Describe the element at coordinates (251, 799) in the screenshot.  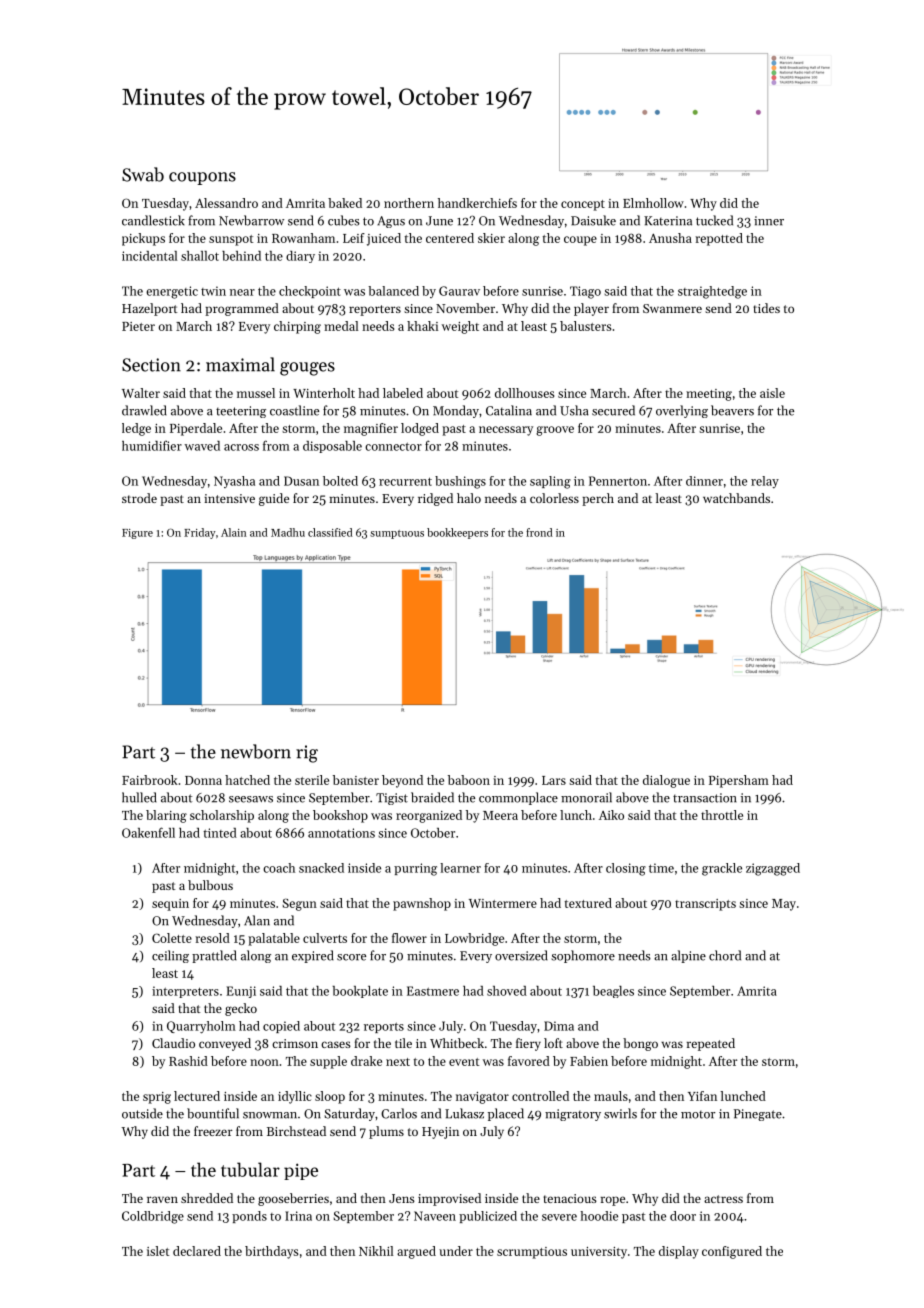
I see `seesaws` at that location.
